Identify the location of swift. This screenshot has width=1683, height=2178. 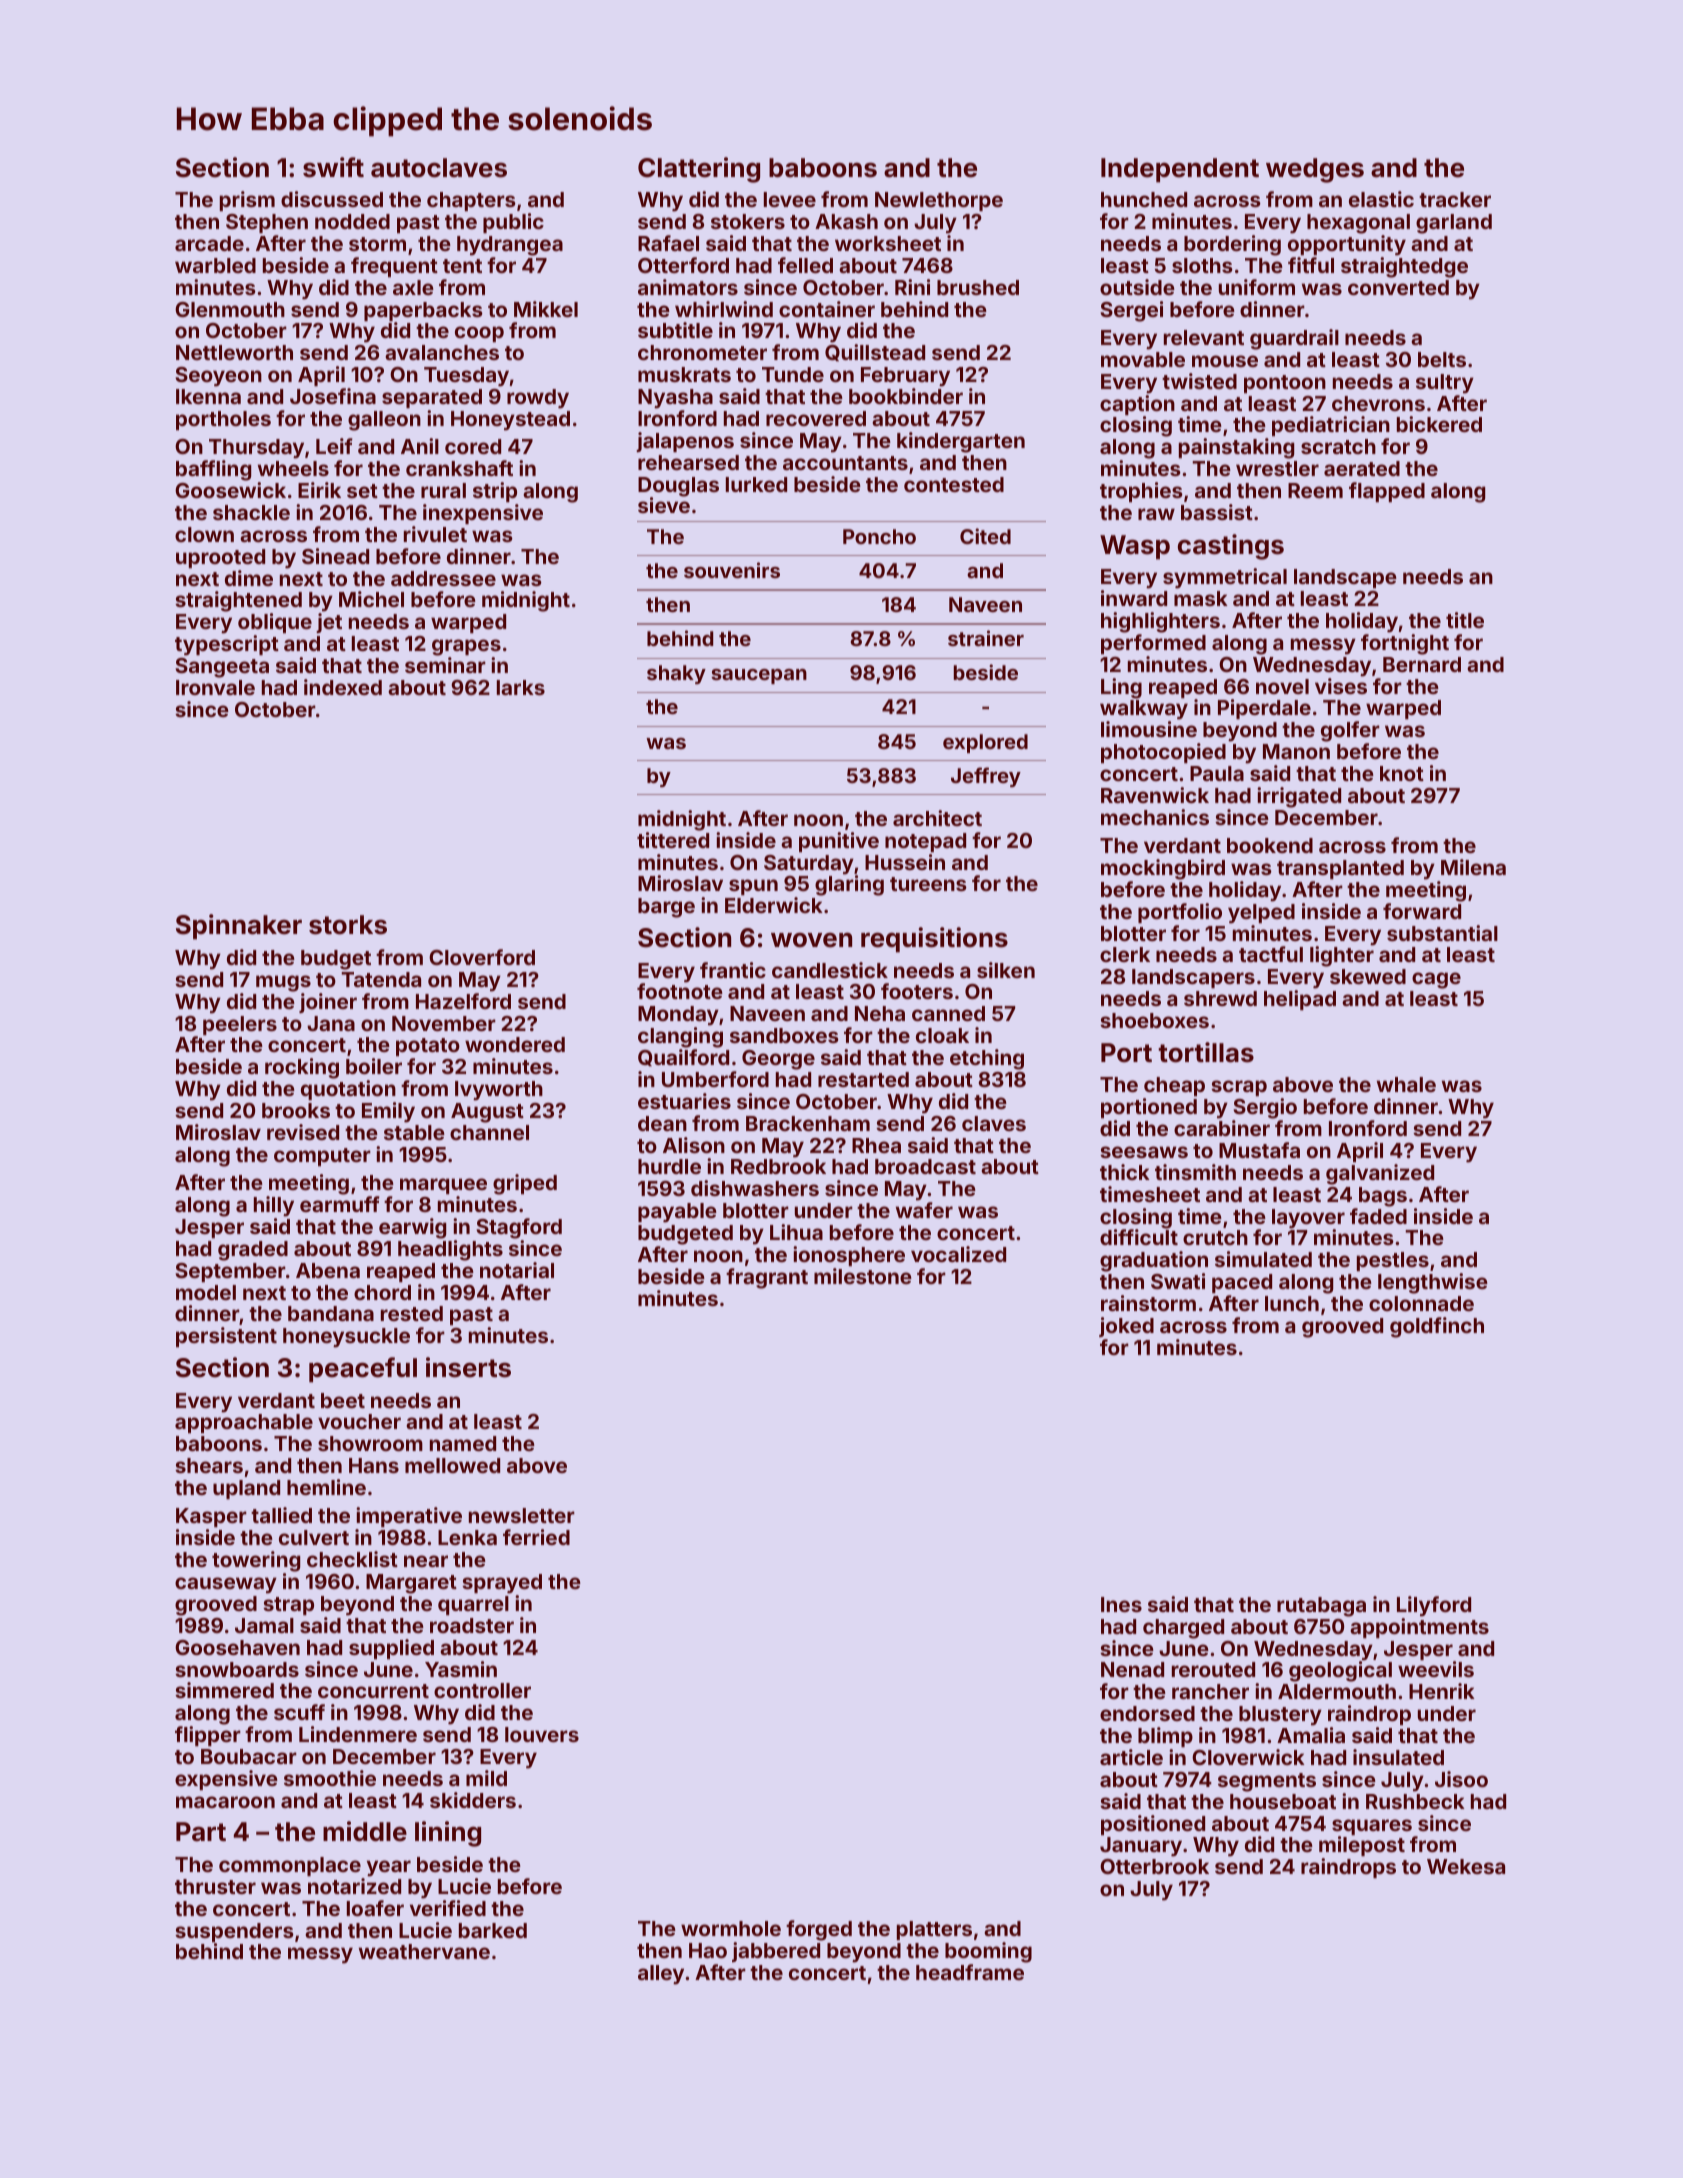
(333, 167).
